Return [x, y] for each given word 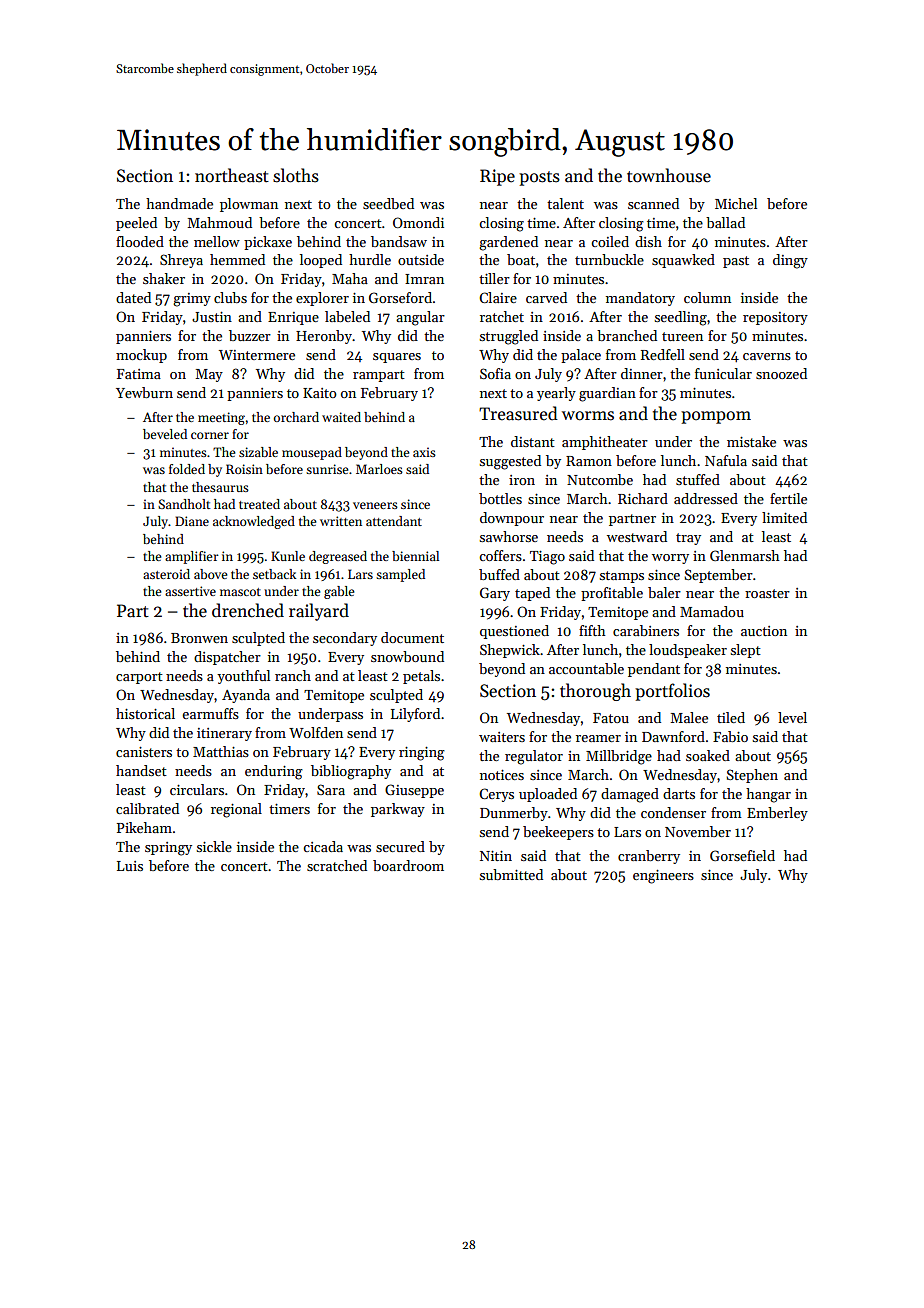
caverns [767, 356]
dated [133, 297]
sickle [214, 846]
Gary [495, 594]
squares [397, 358]
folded [187, 469]
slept [746, 651]
